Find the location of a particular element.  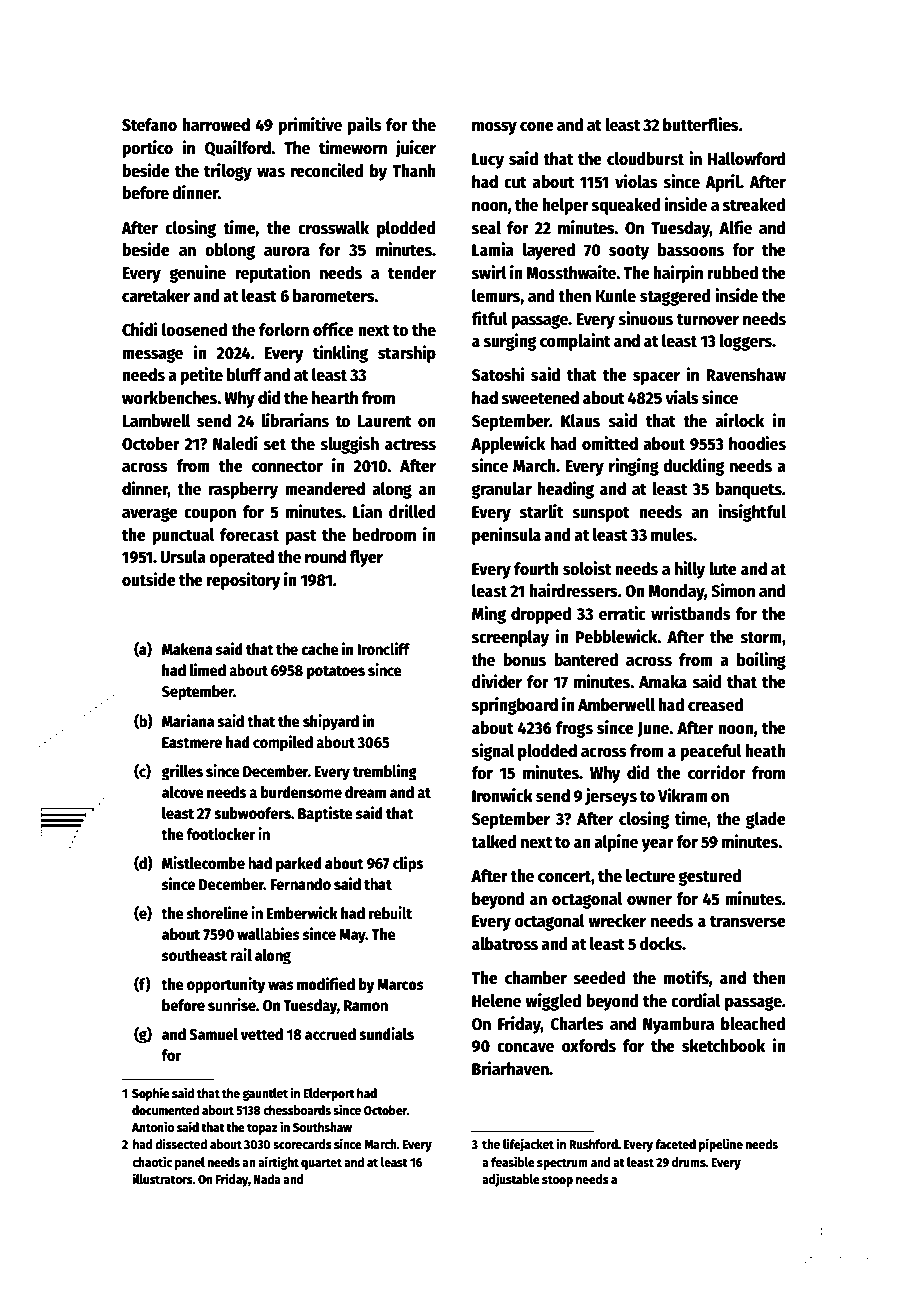

scorecards is located at coordinates (302, 1144).
